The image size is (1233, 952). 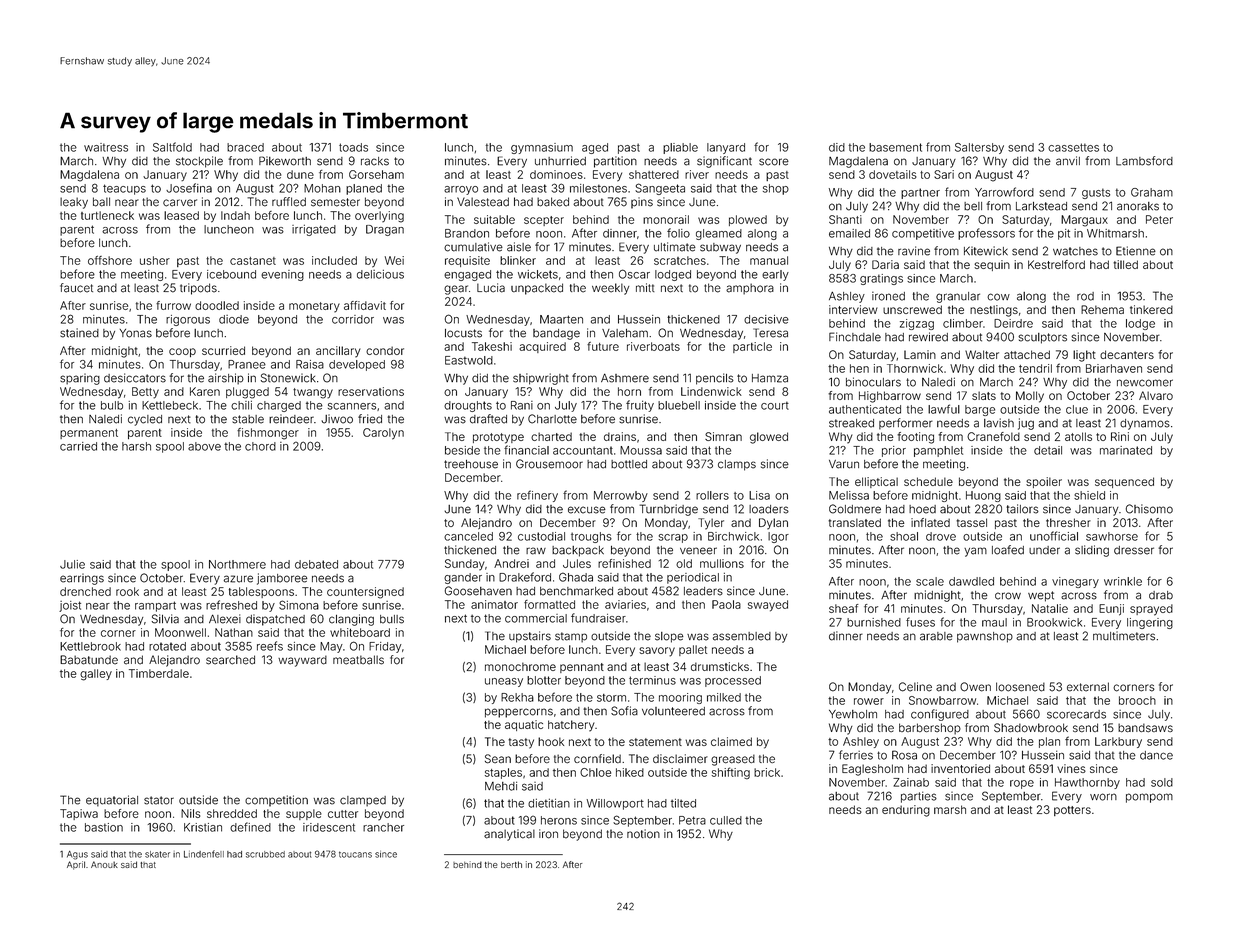 I want to click on Sofia, so click(x=624, y=711).
